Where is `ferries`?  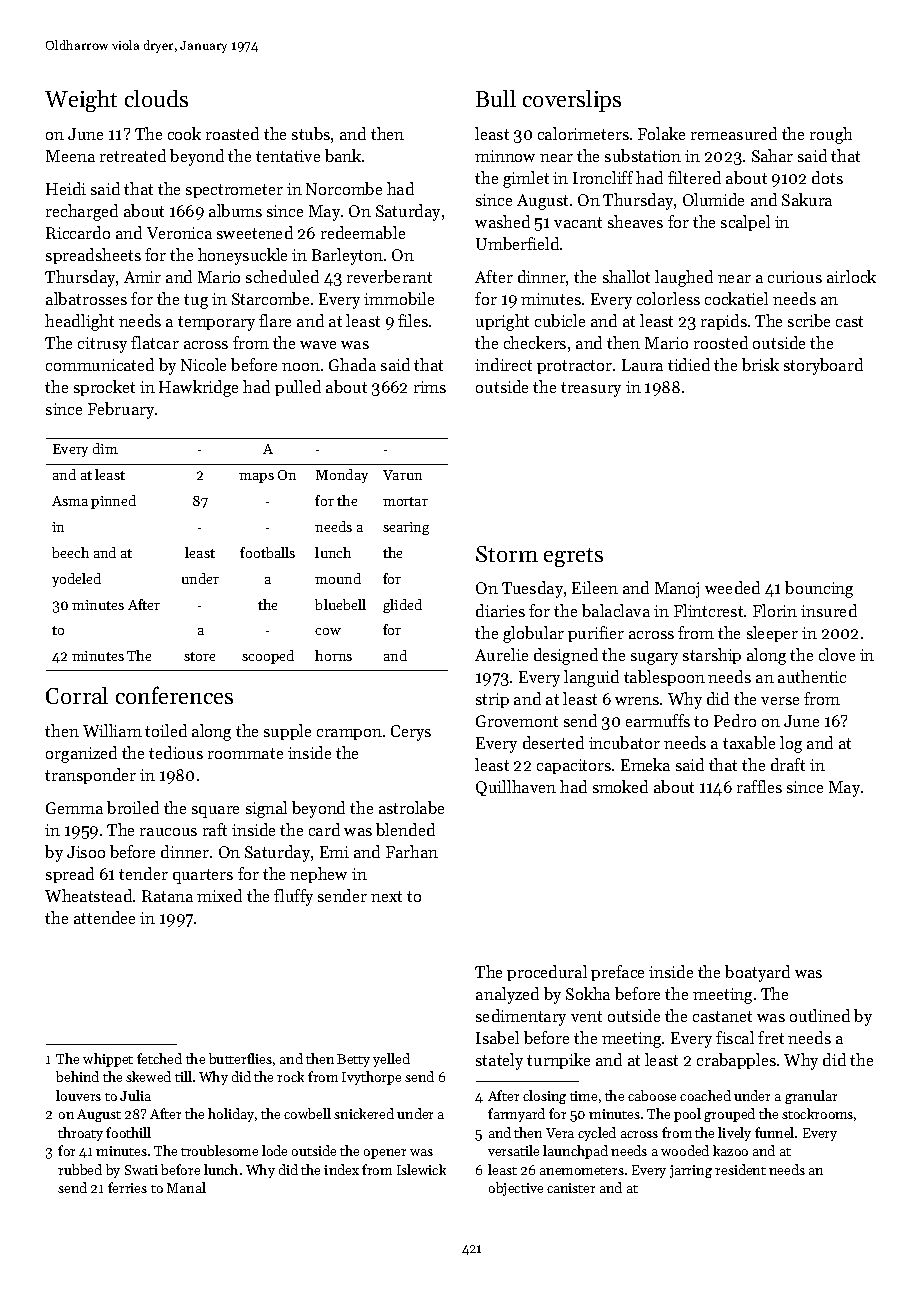
ferries is located at coordinates (127, 1187).
